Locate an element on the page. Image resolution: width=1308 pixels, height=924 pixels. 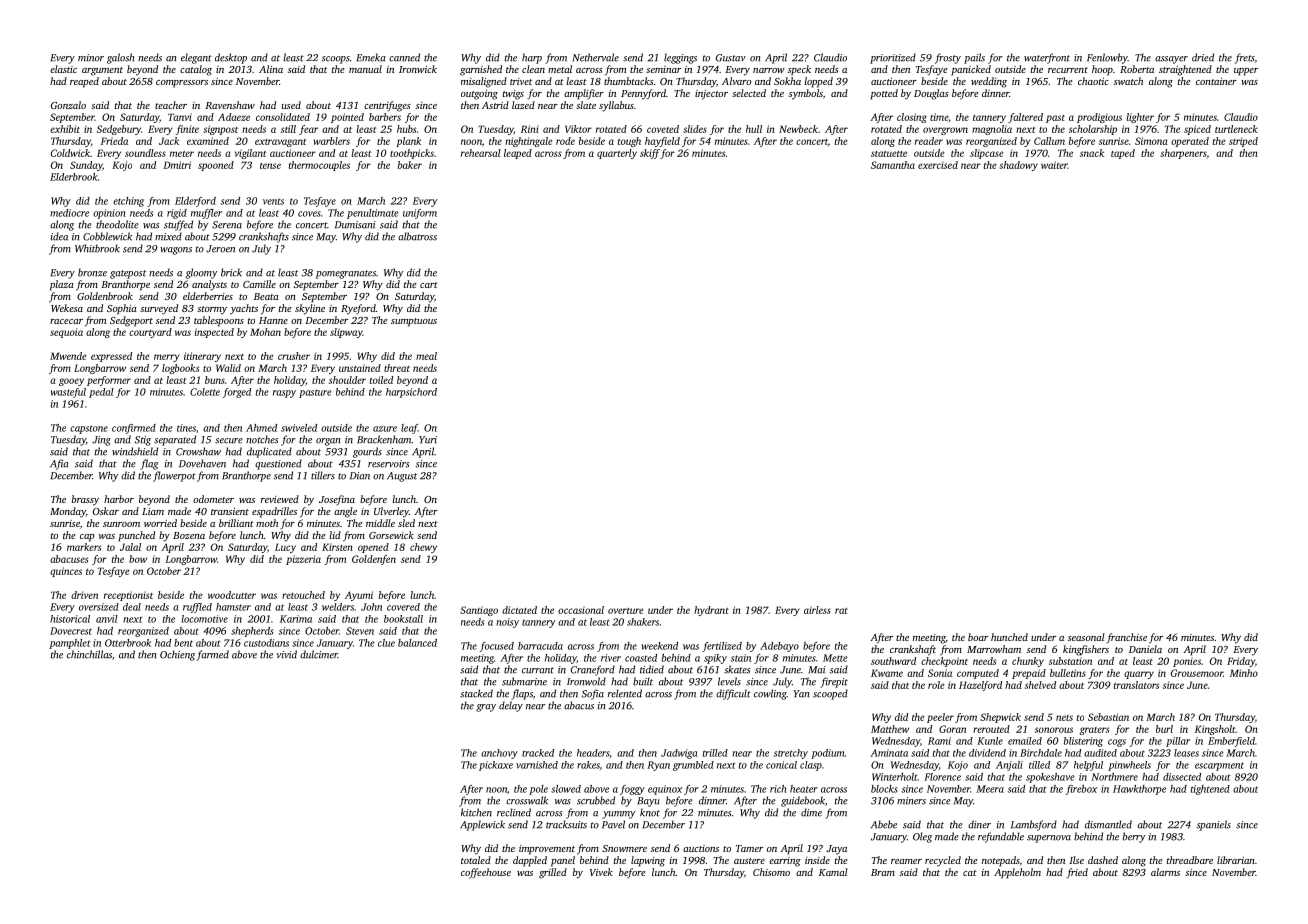
transient is located at coordinates (230, 511).
